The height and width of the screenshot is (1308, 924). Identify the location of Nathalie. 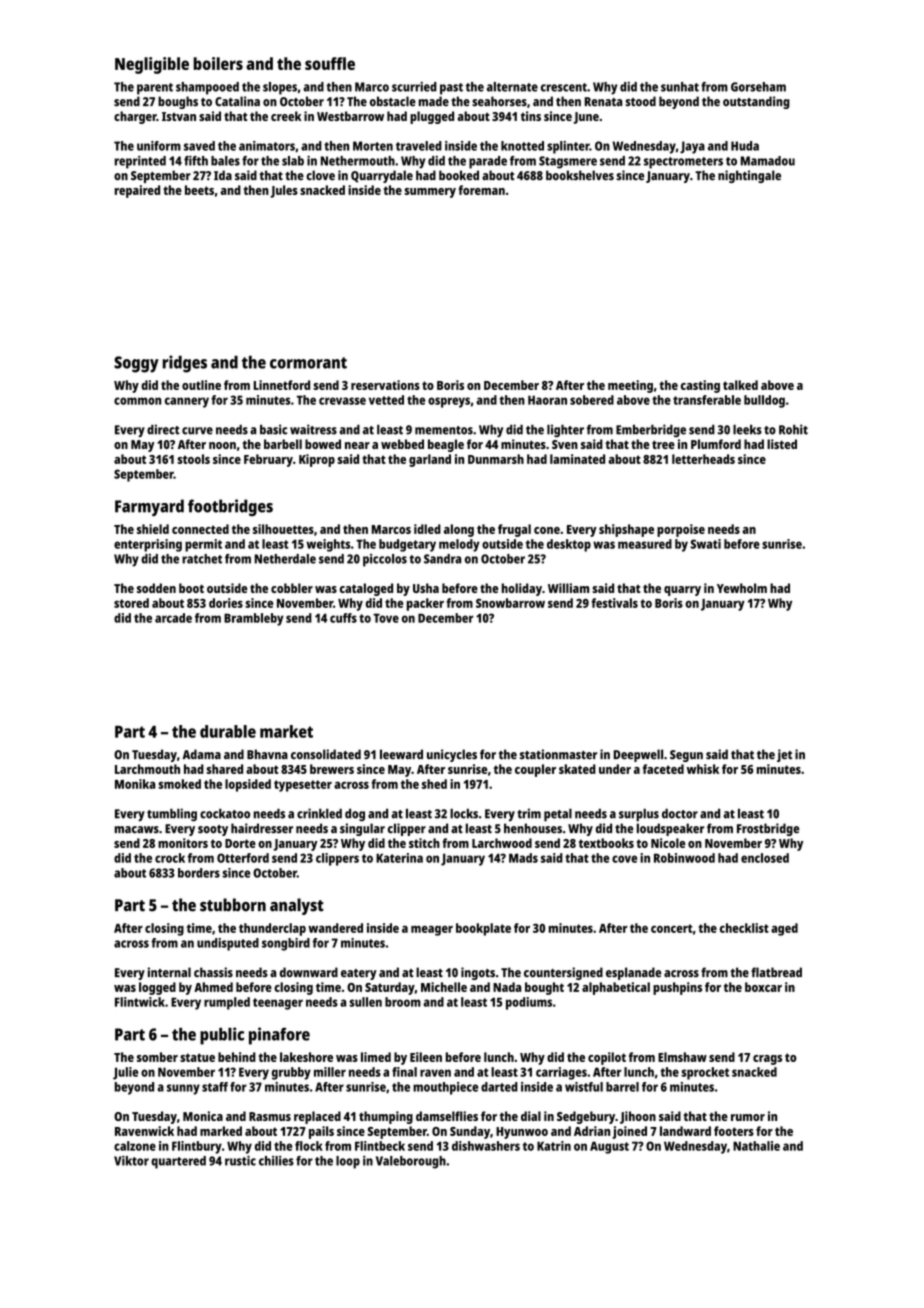
(756, 1146).
